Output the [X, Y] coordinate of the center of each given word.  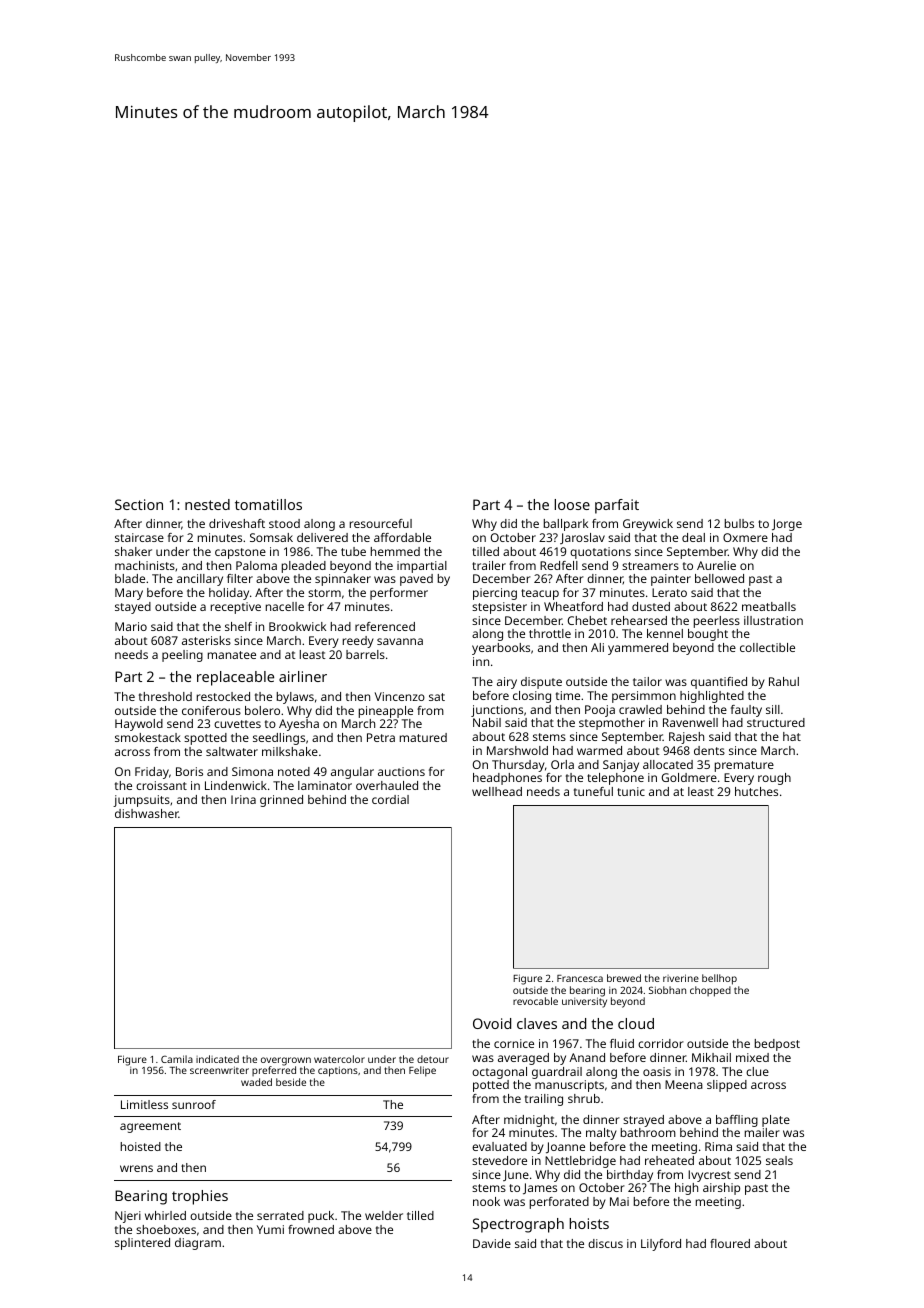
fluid [622, 1043]
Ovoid [492, 1023]
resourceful [381, 523]
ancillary [200, 580]
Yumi [270, 1229]
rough [774, 779]
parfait [617, 506]
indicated [217, 1059]
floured [730, 1243]
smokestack [148, 737]
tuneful [593, 791]
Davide [492, 1243]
